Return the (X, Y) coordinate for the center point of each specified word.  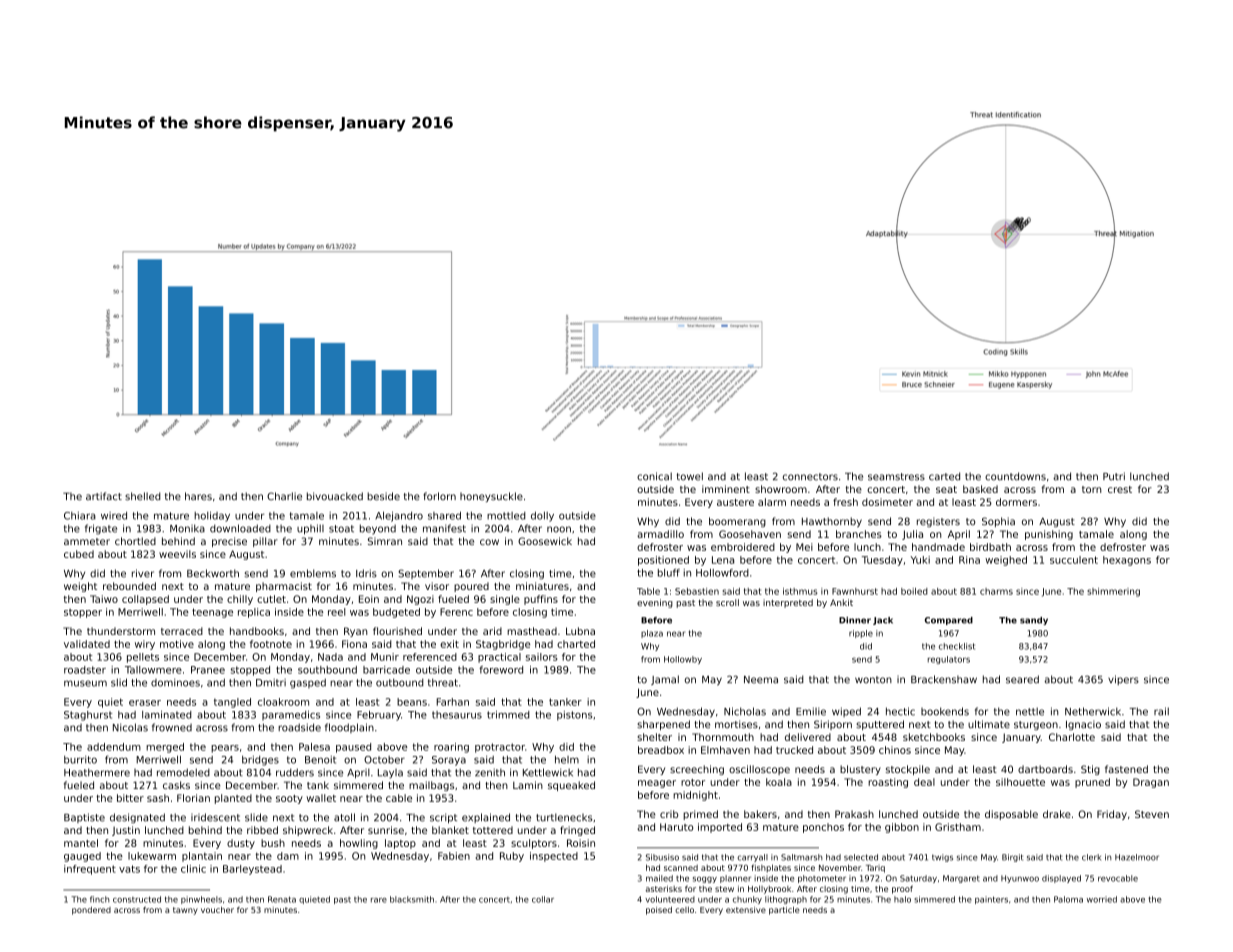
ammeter (87, 541)
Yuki (920, 560)
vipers (1123, 680)
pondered (91, 911)
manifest (444, 528)
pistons (574, 716)
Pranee (208, 670)
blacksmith (412, 899)
